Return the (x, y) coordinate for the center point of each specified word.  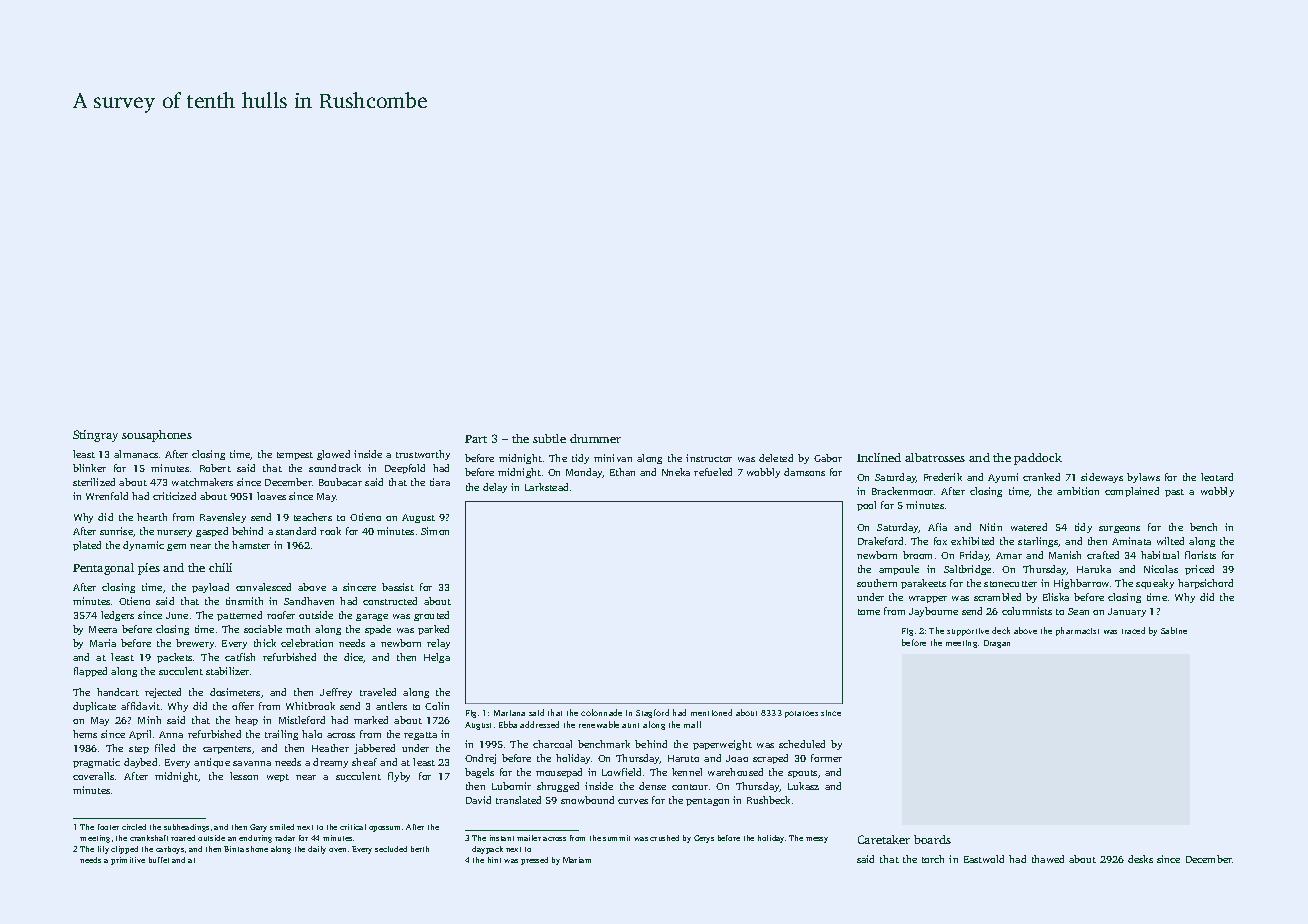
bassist (398, 587)
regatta (420, 736)
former (826, 758)
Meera (103, 629)
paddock (1038, 459)
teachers (313, 517)
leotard (1217, 477)
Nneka (676, 472)
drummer (595, 438)
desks (1140, 859)
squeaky (1155, 584)
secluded (391, 849)
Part (476, 439)
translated (518, 800)
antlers (391, 706)
